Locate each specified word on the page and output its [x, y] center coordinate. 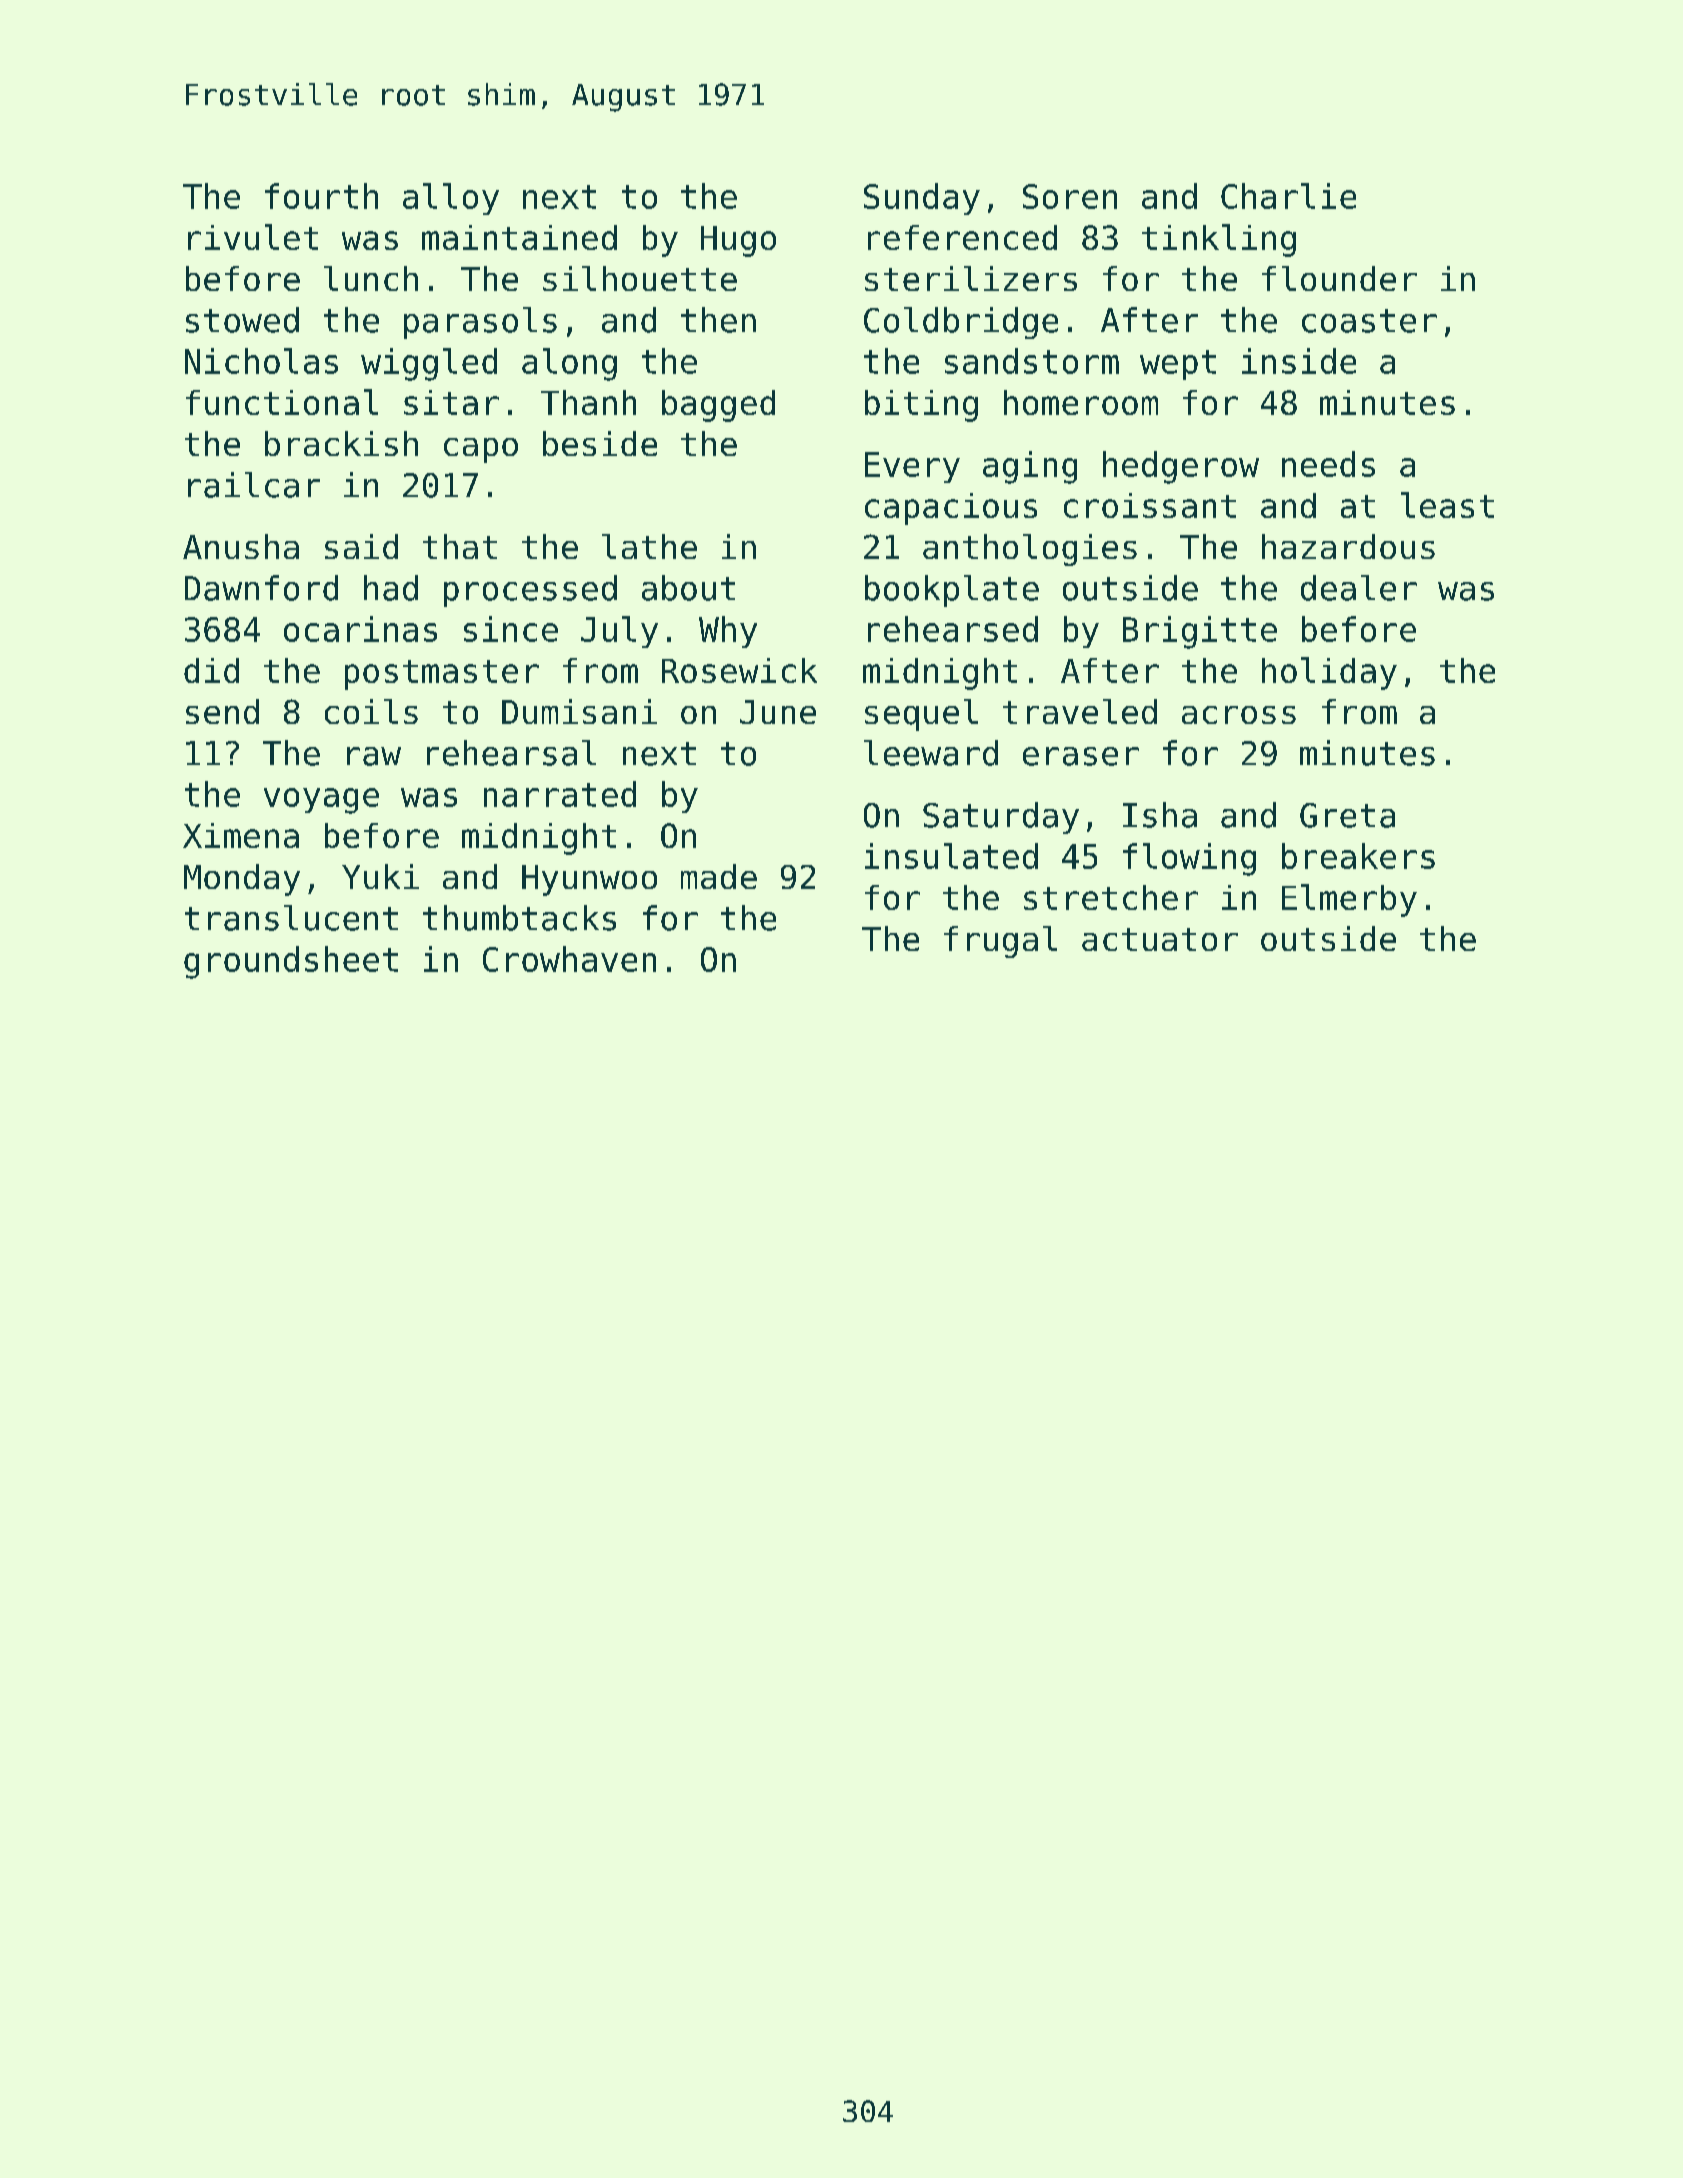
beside [600, 443]
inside [1299, 361]
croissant [1150, 505]
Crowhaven [569, 959]
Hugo [738, 241]
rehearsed [953, 629]
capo [481, 450]
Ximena [241, 835]
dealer [1359, 588]
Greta [1347, 815]
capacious [951, 509]
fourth [321, 196]
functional [282, 402]
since [511, 629]
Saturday [1001, 818]
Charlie [1288, 196]
